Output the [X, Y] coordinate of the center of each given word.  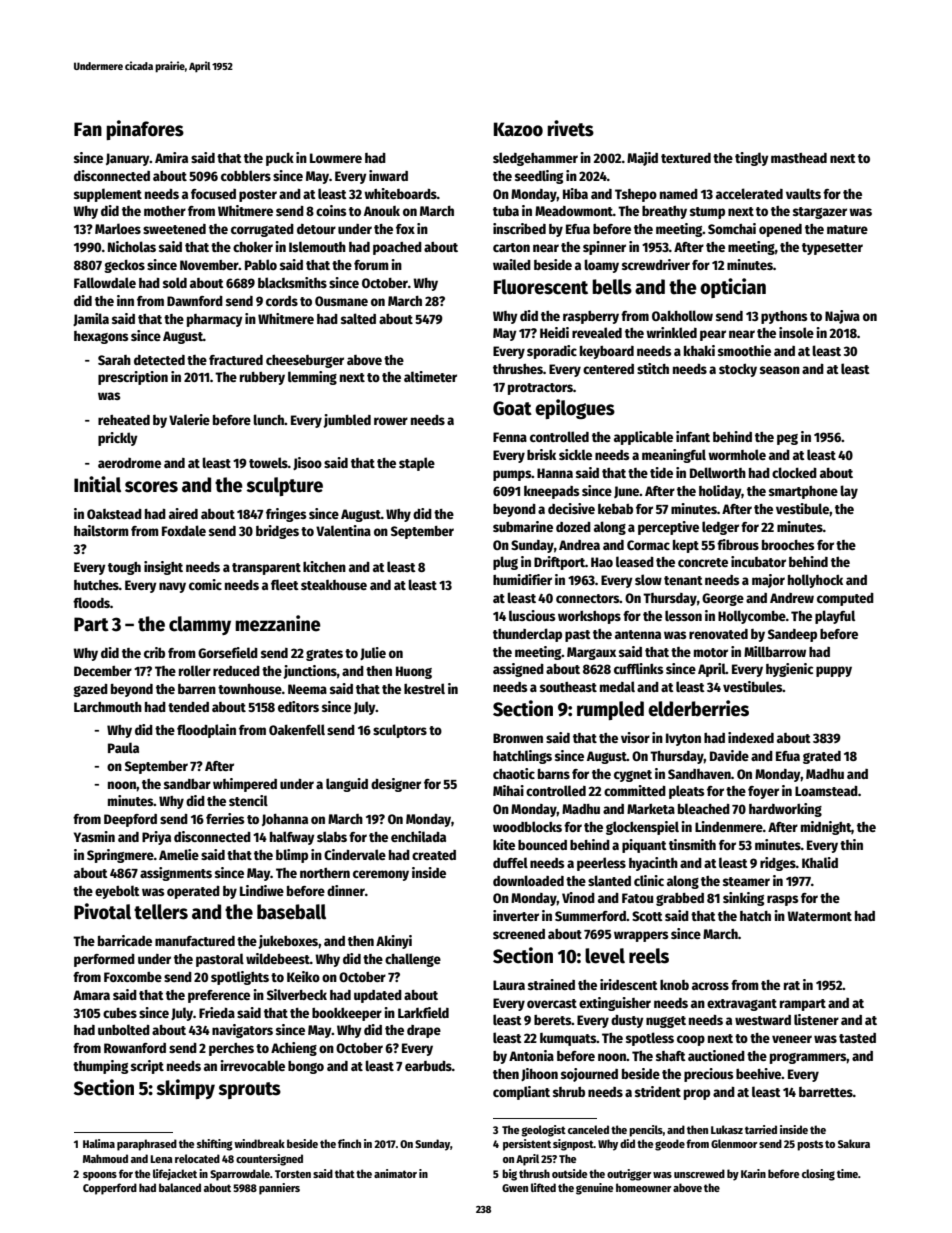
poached [397, 248]
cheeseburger [305, 361]
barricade [125, 940]
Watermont [819, 916]
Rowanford [135, 1048]
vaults [803, 193]
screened [519, 934]
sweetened [174, 229]
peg [787, 439]
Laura [509, 985]
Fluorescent [541, 287]
